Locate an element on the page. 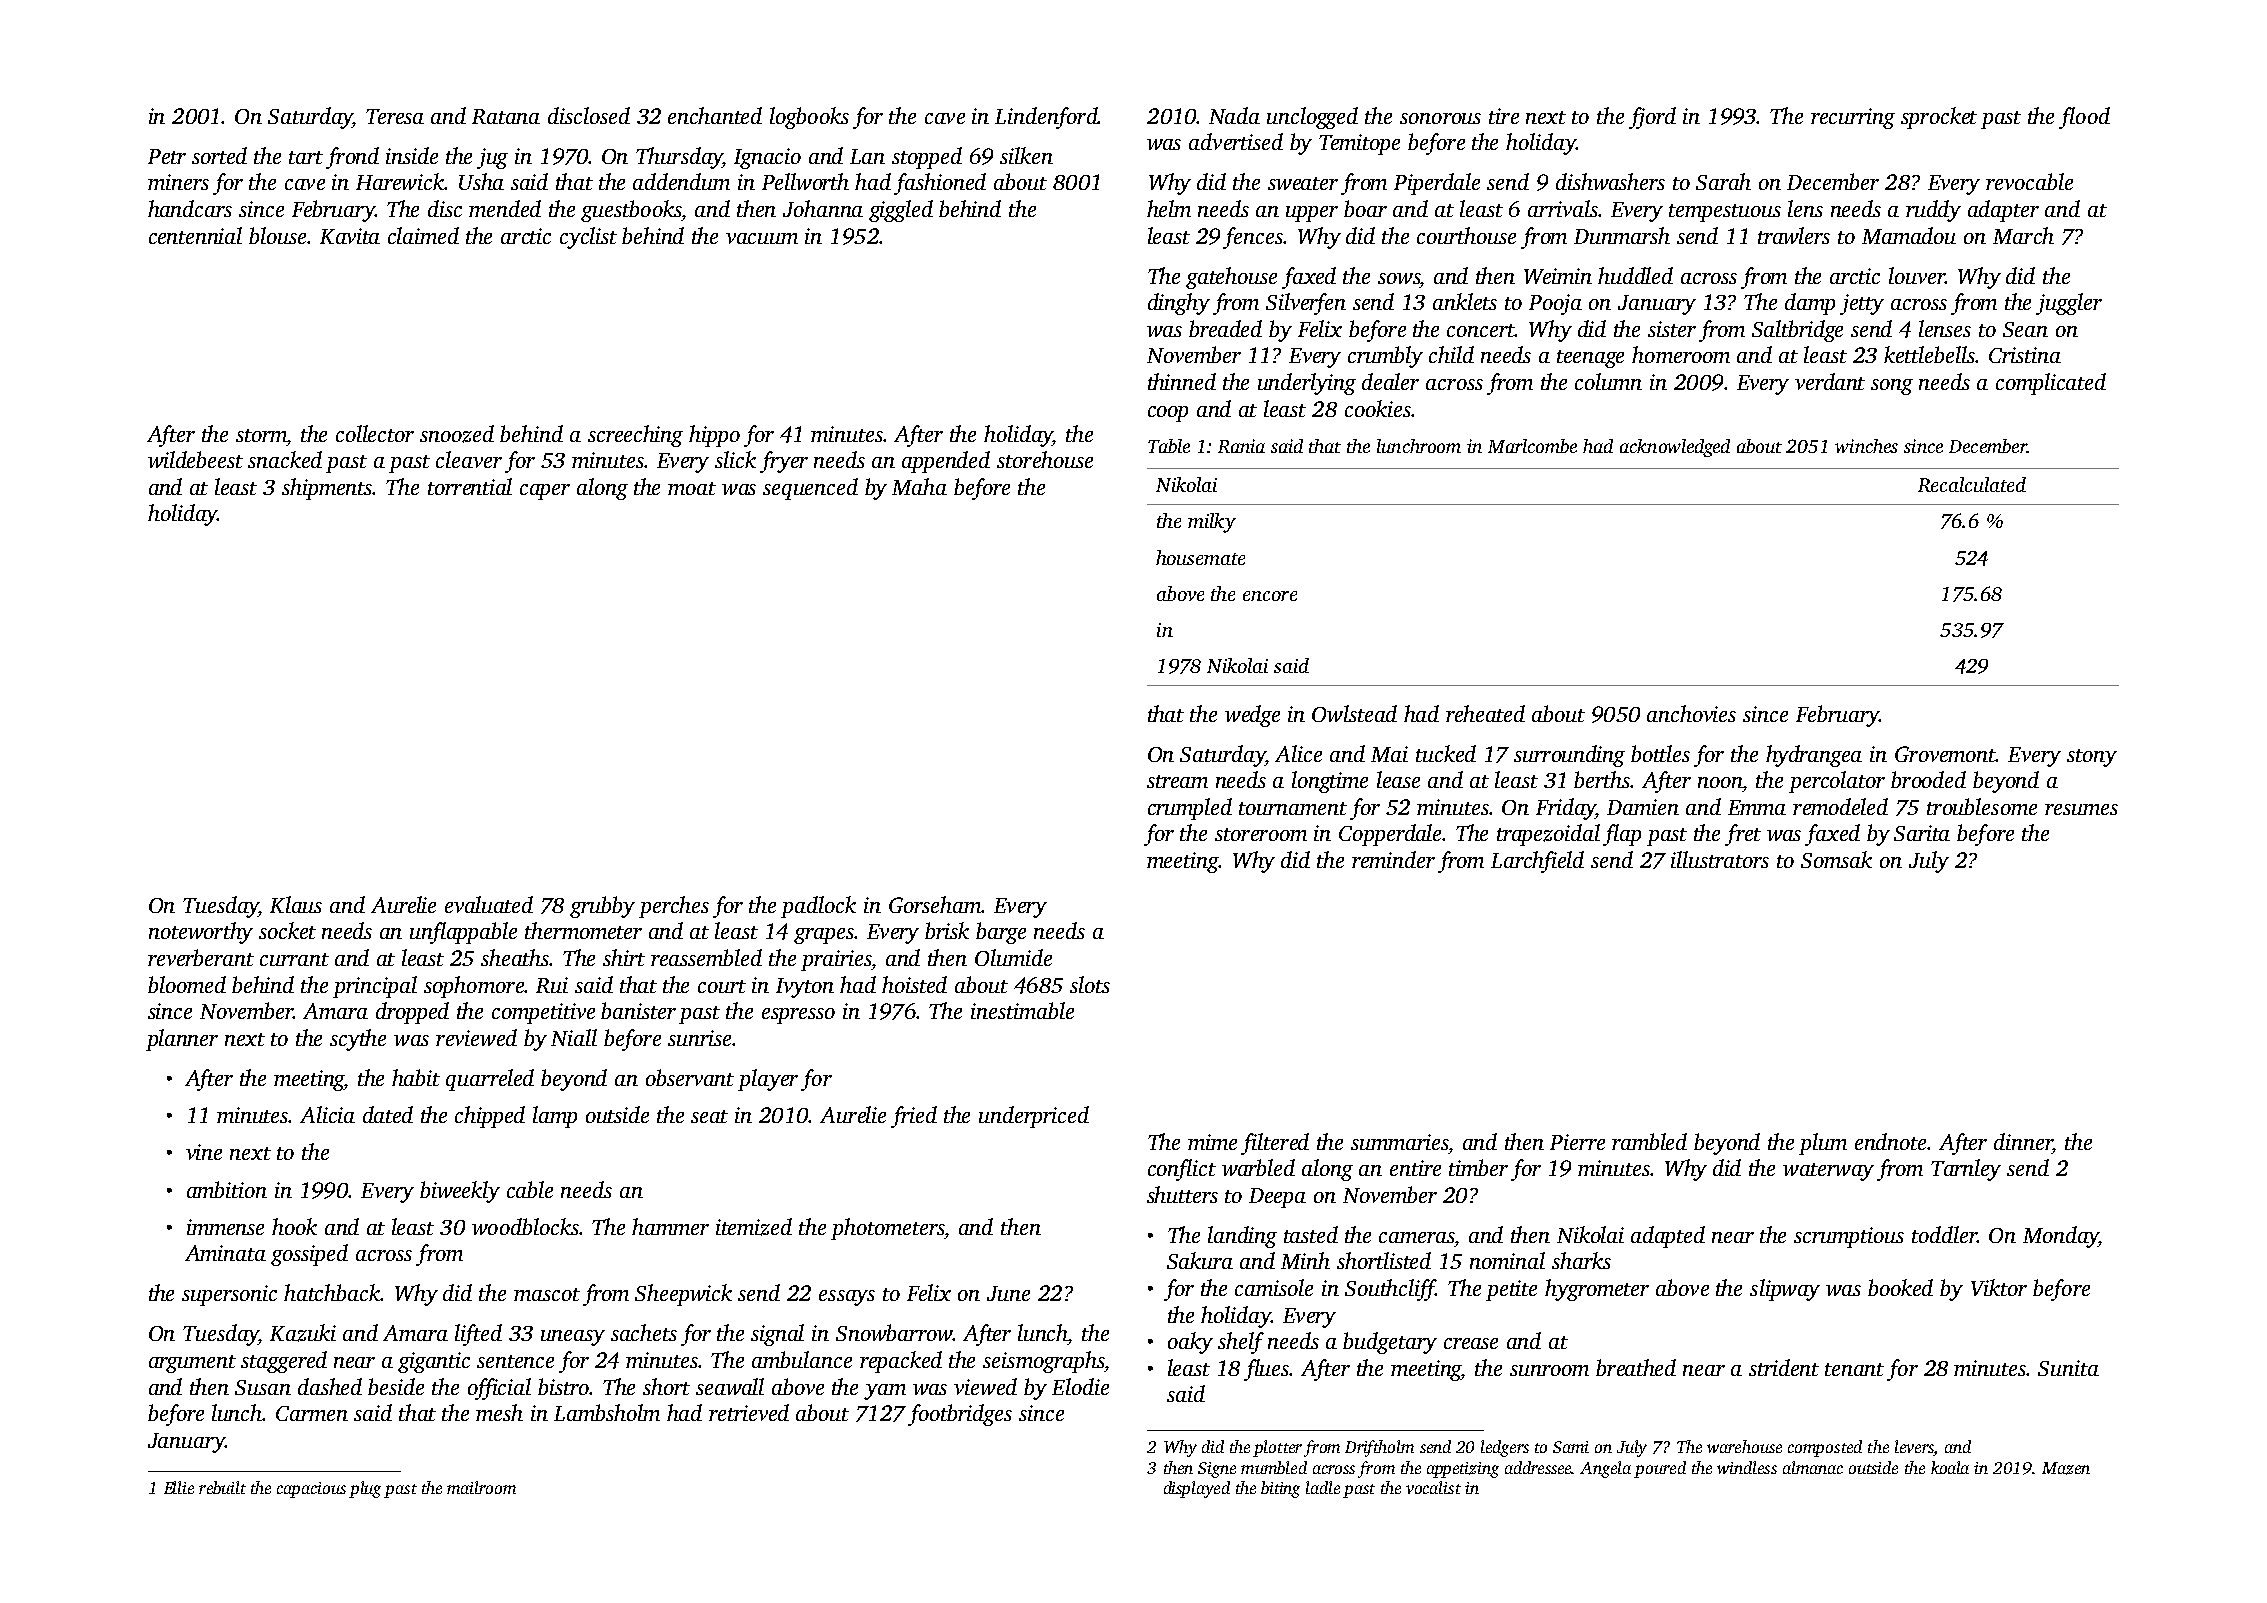 The height and width of the image is (1603, 2267). noteworthy is located at coordinates (201, 933).
